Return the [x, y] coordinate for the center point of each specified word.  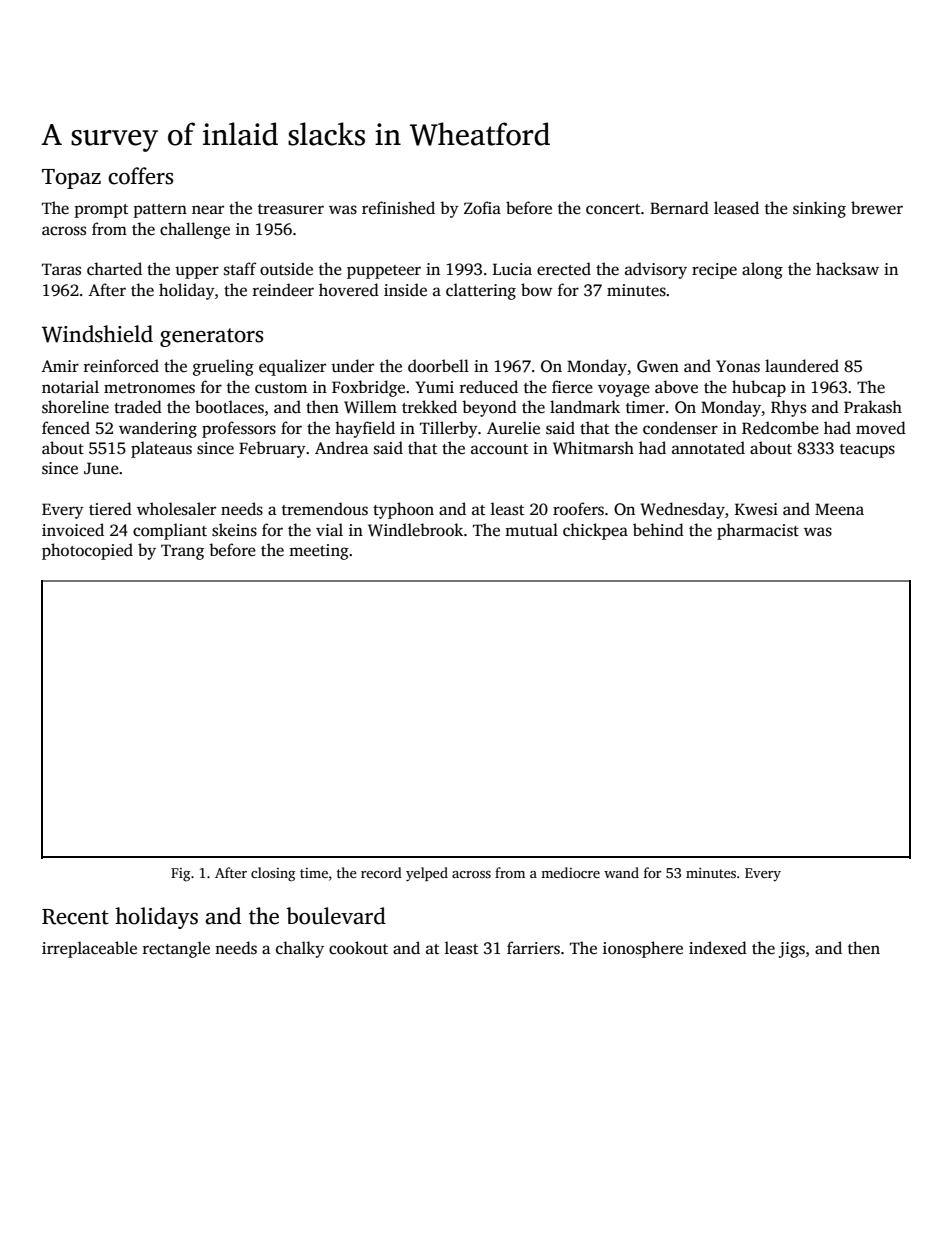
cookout [358, 948]
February [272, 449]
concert [613, 209]
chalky [300, 949]
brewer [877, 208]
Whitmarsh [593, 448]
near [208, 210]
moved [881, 428]
